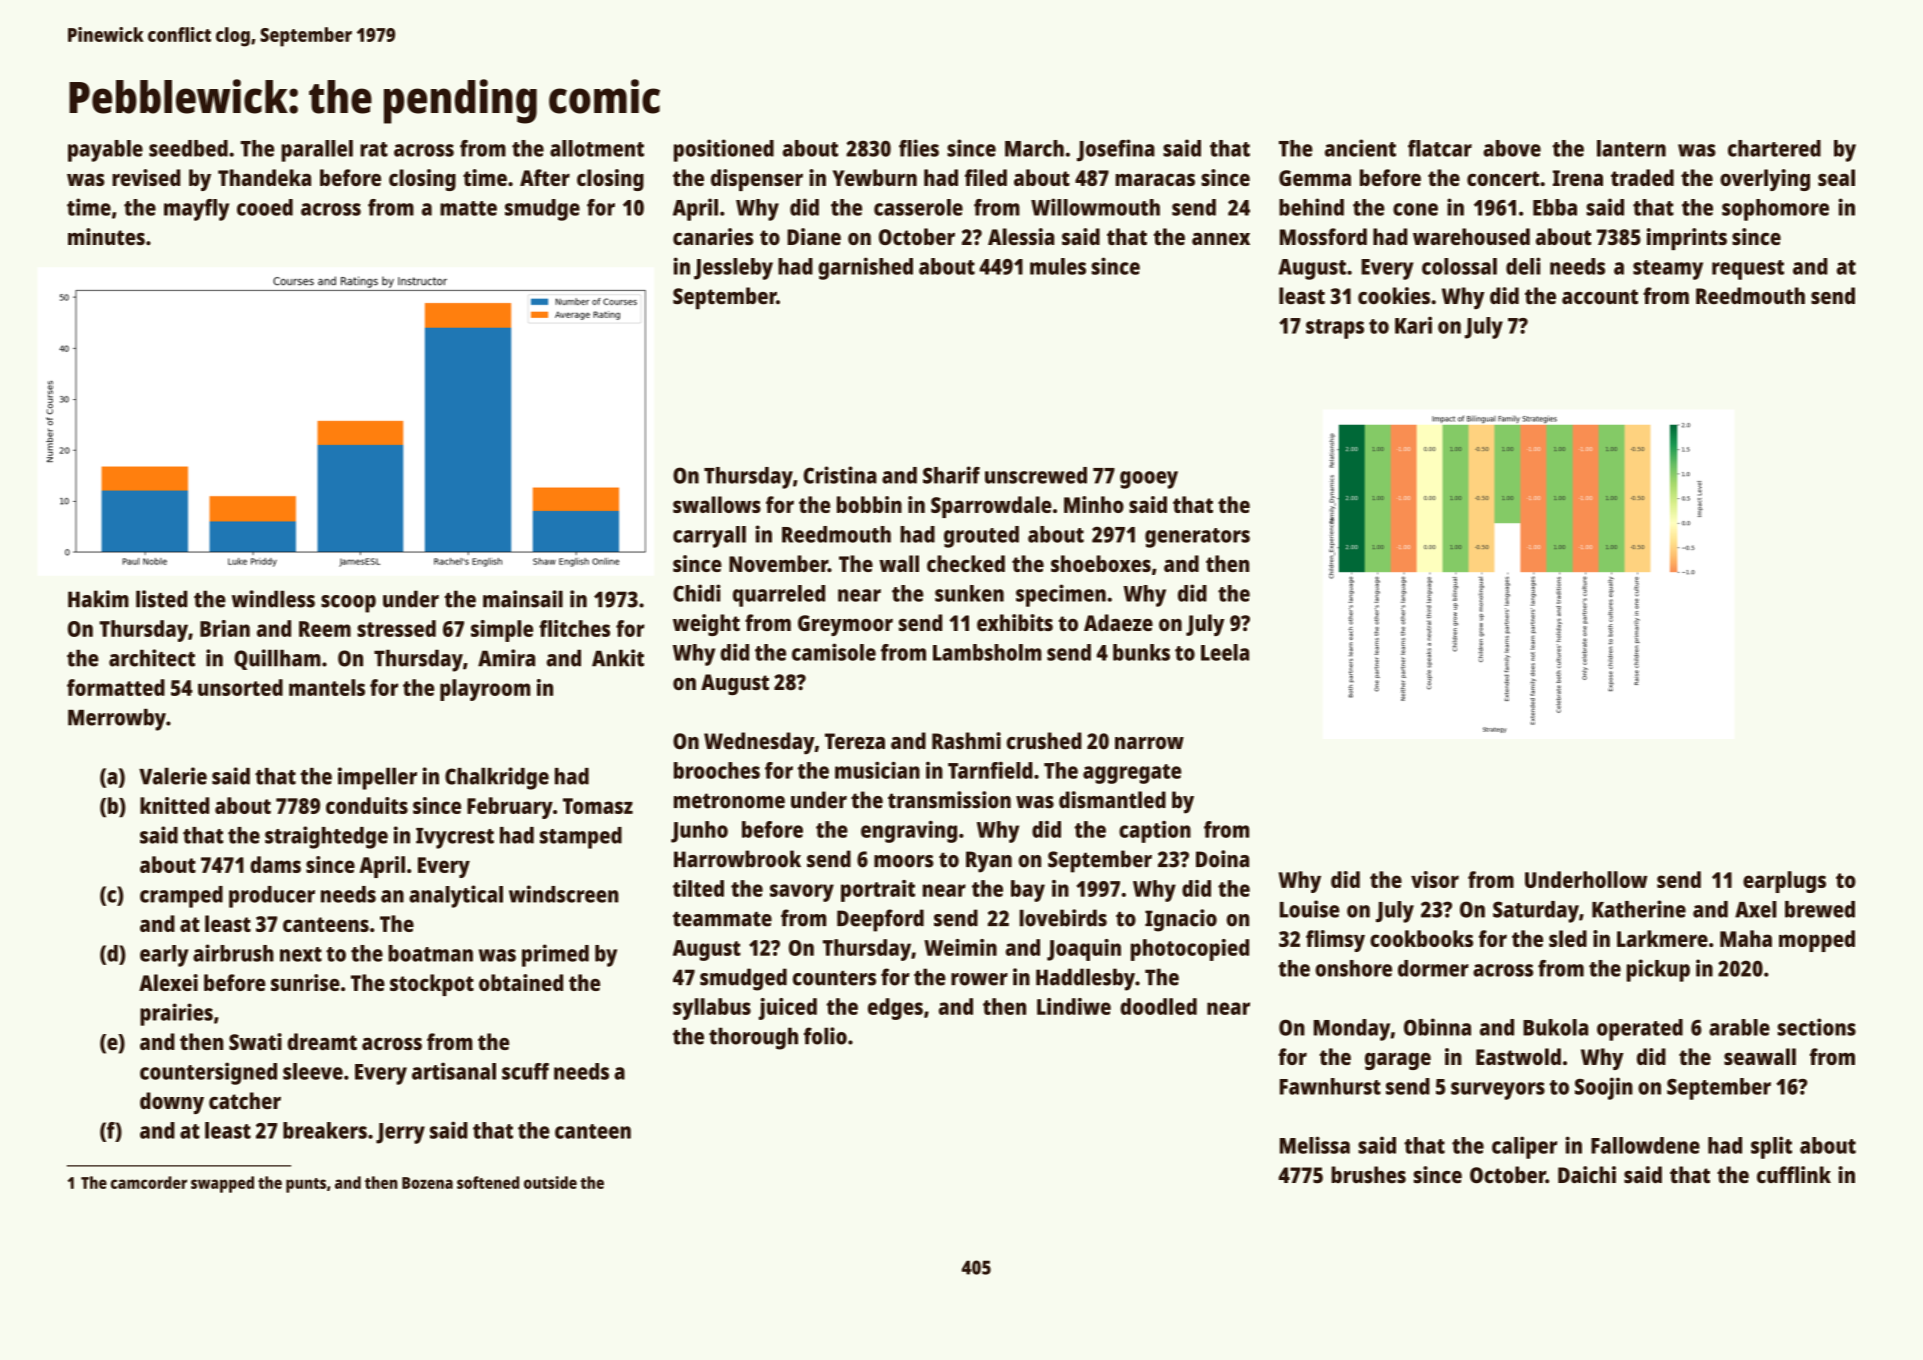 This page has height=1360, width=1923. Describe the element at coordinates (1639, 909) in the page. I see `Katherine` at that location.
